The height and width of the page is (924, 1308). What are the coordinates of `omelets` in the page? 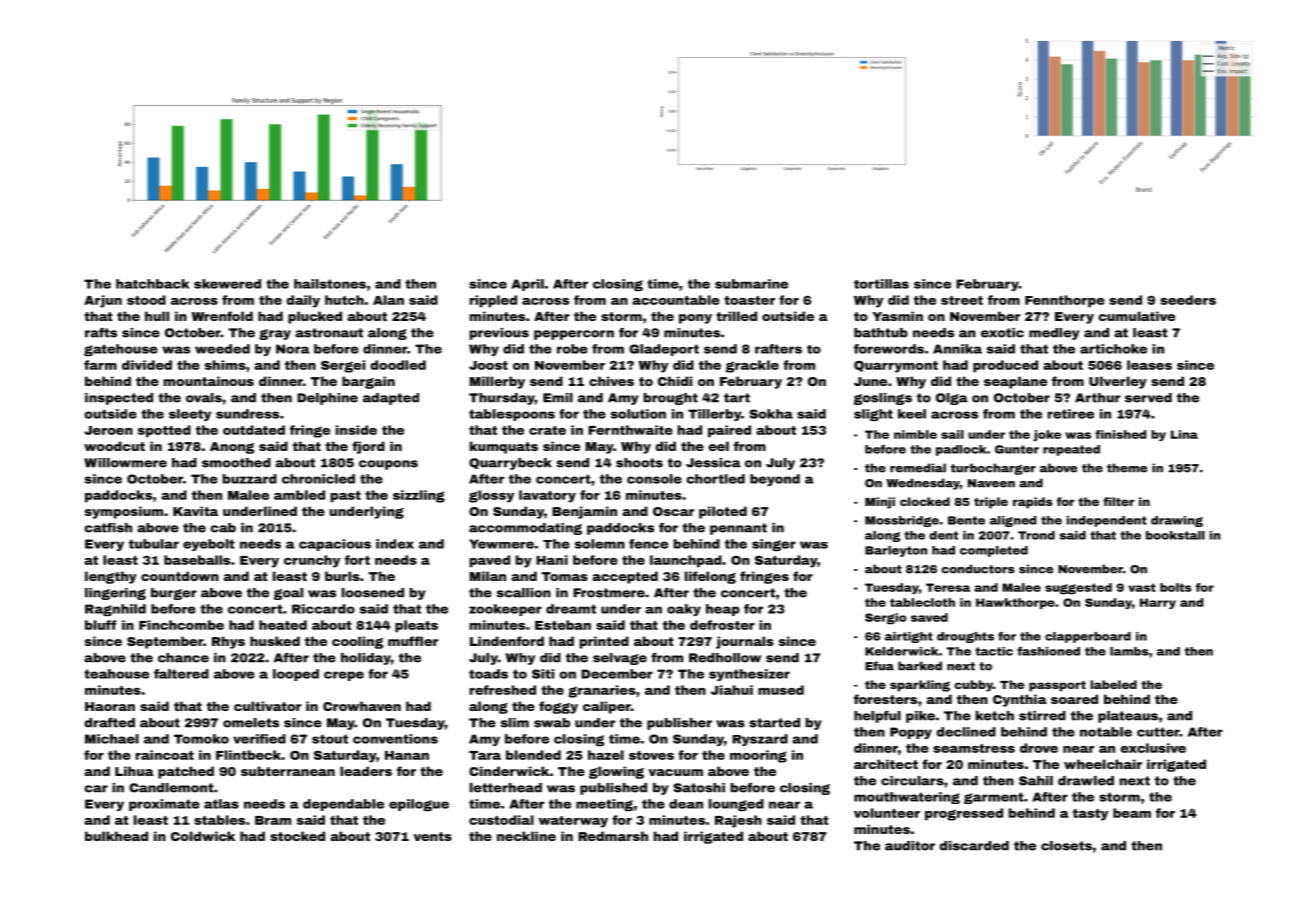 It's located at (251, 723).
